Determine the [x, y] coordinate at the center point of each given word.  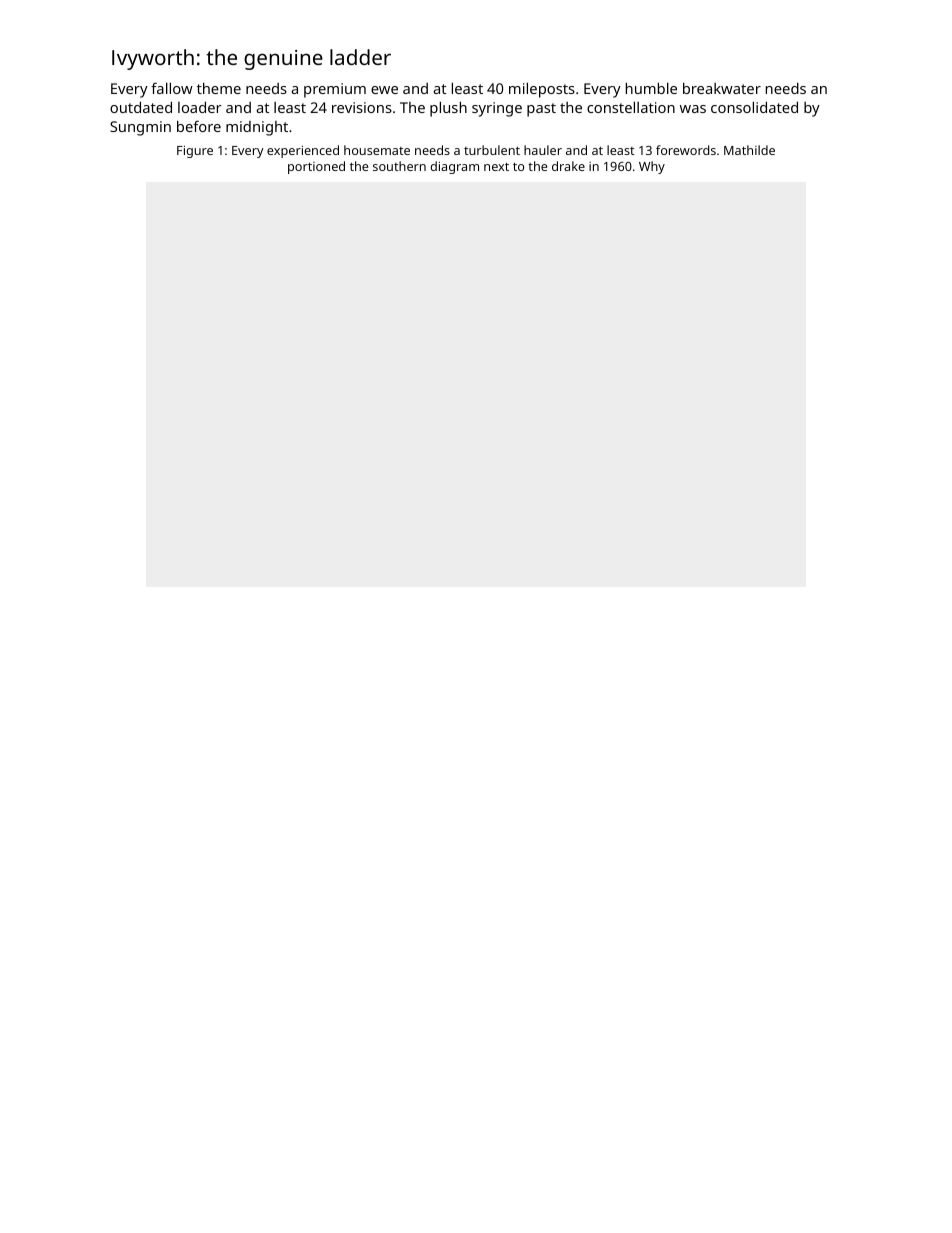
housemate [377, 150]
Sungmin [140, 128]
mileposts [542, 90]
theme [219, 88]
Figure [195, 151]
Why [652, 167]
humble [651, 88]
